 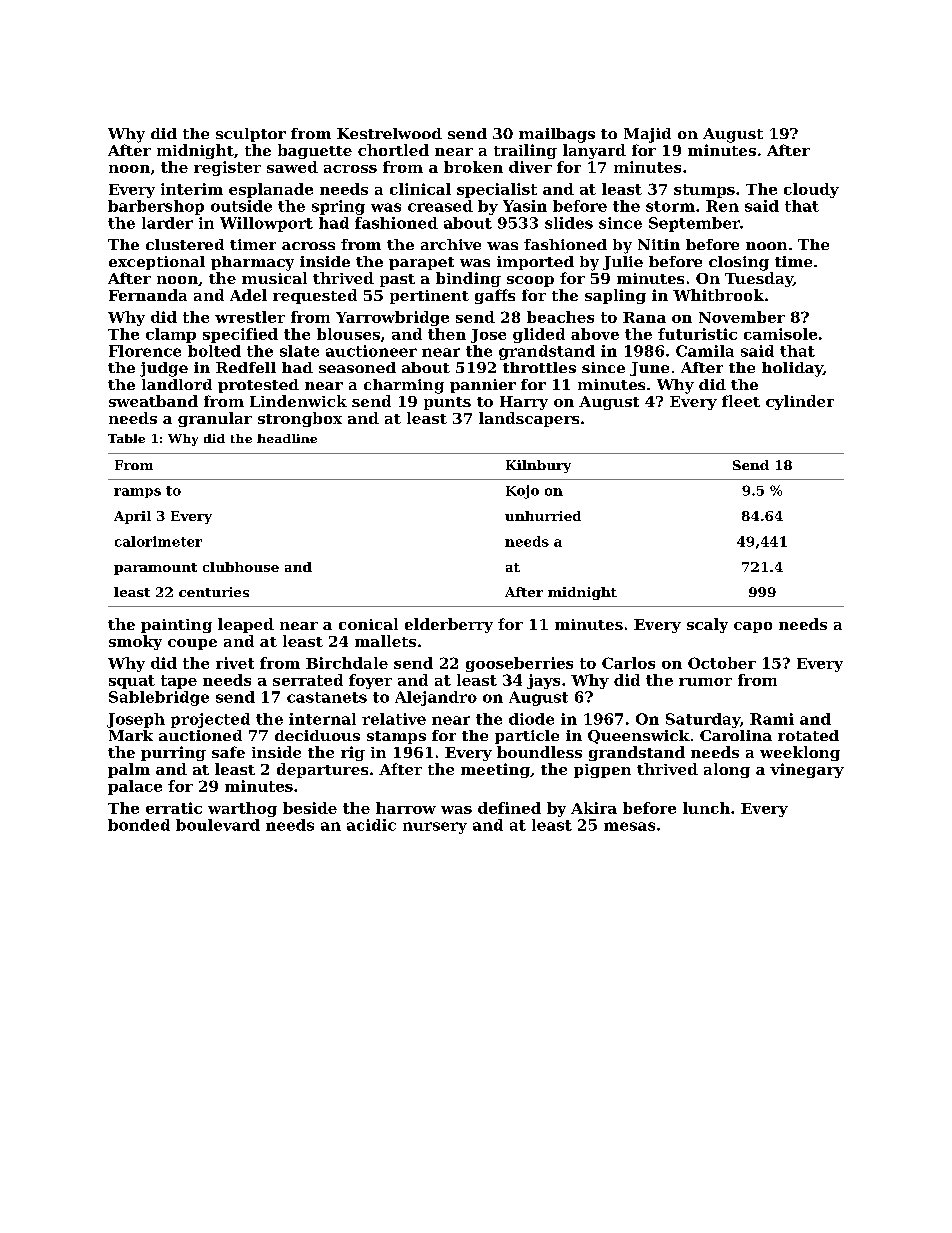 I want to click on landlord, so click(x=177, y=384).
